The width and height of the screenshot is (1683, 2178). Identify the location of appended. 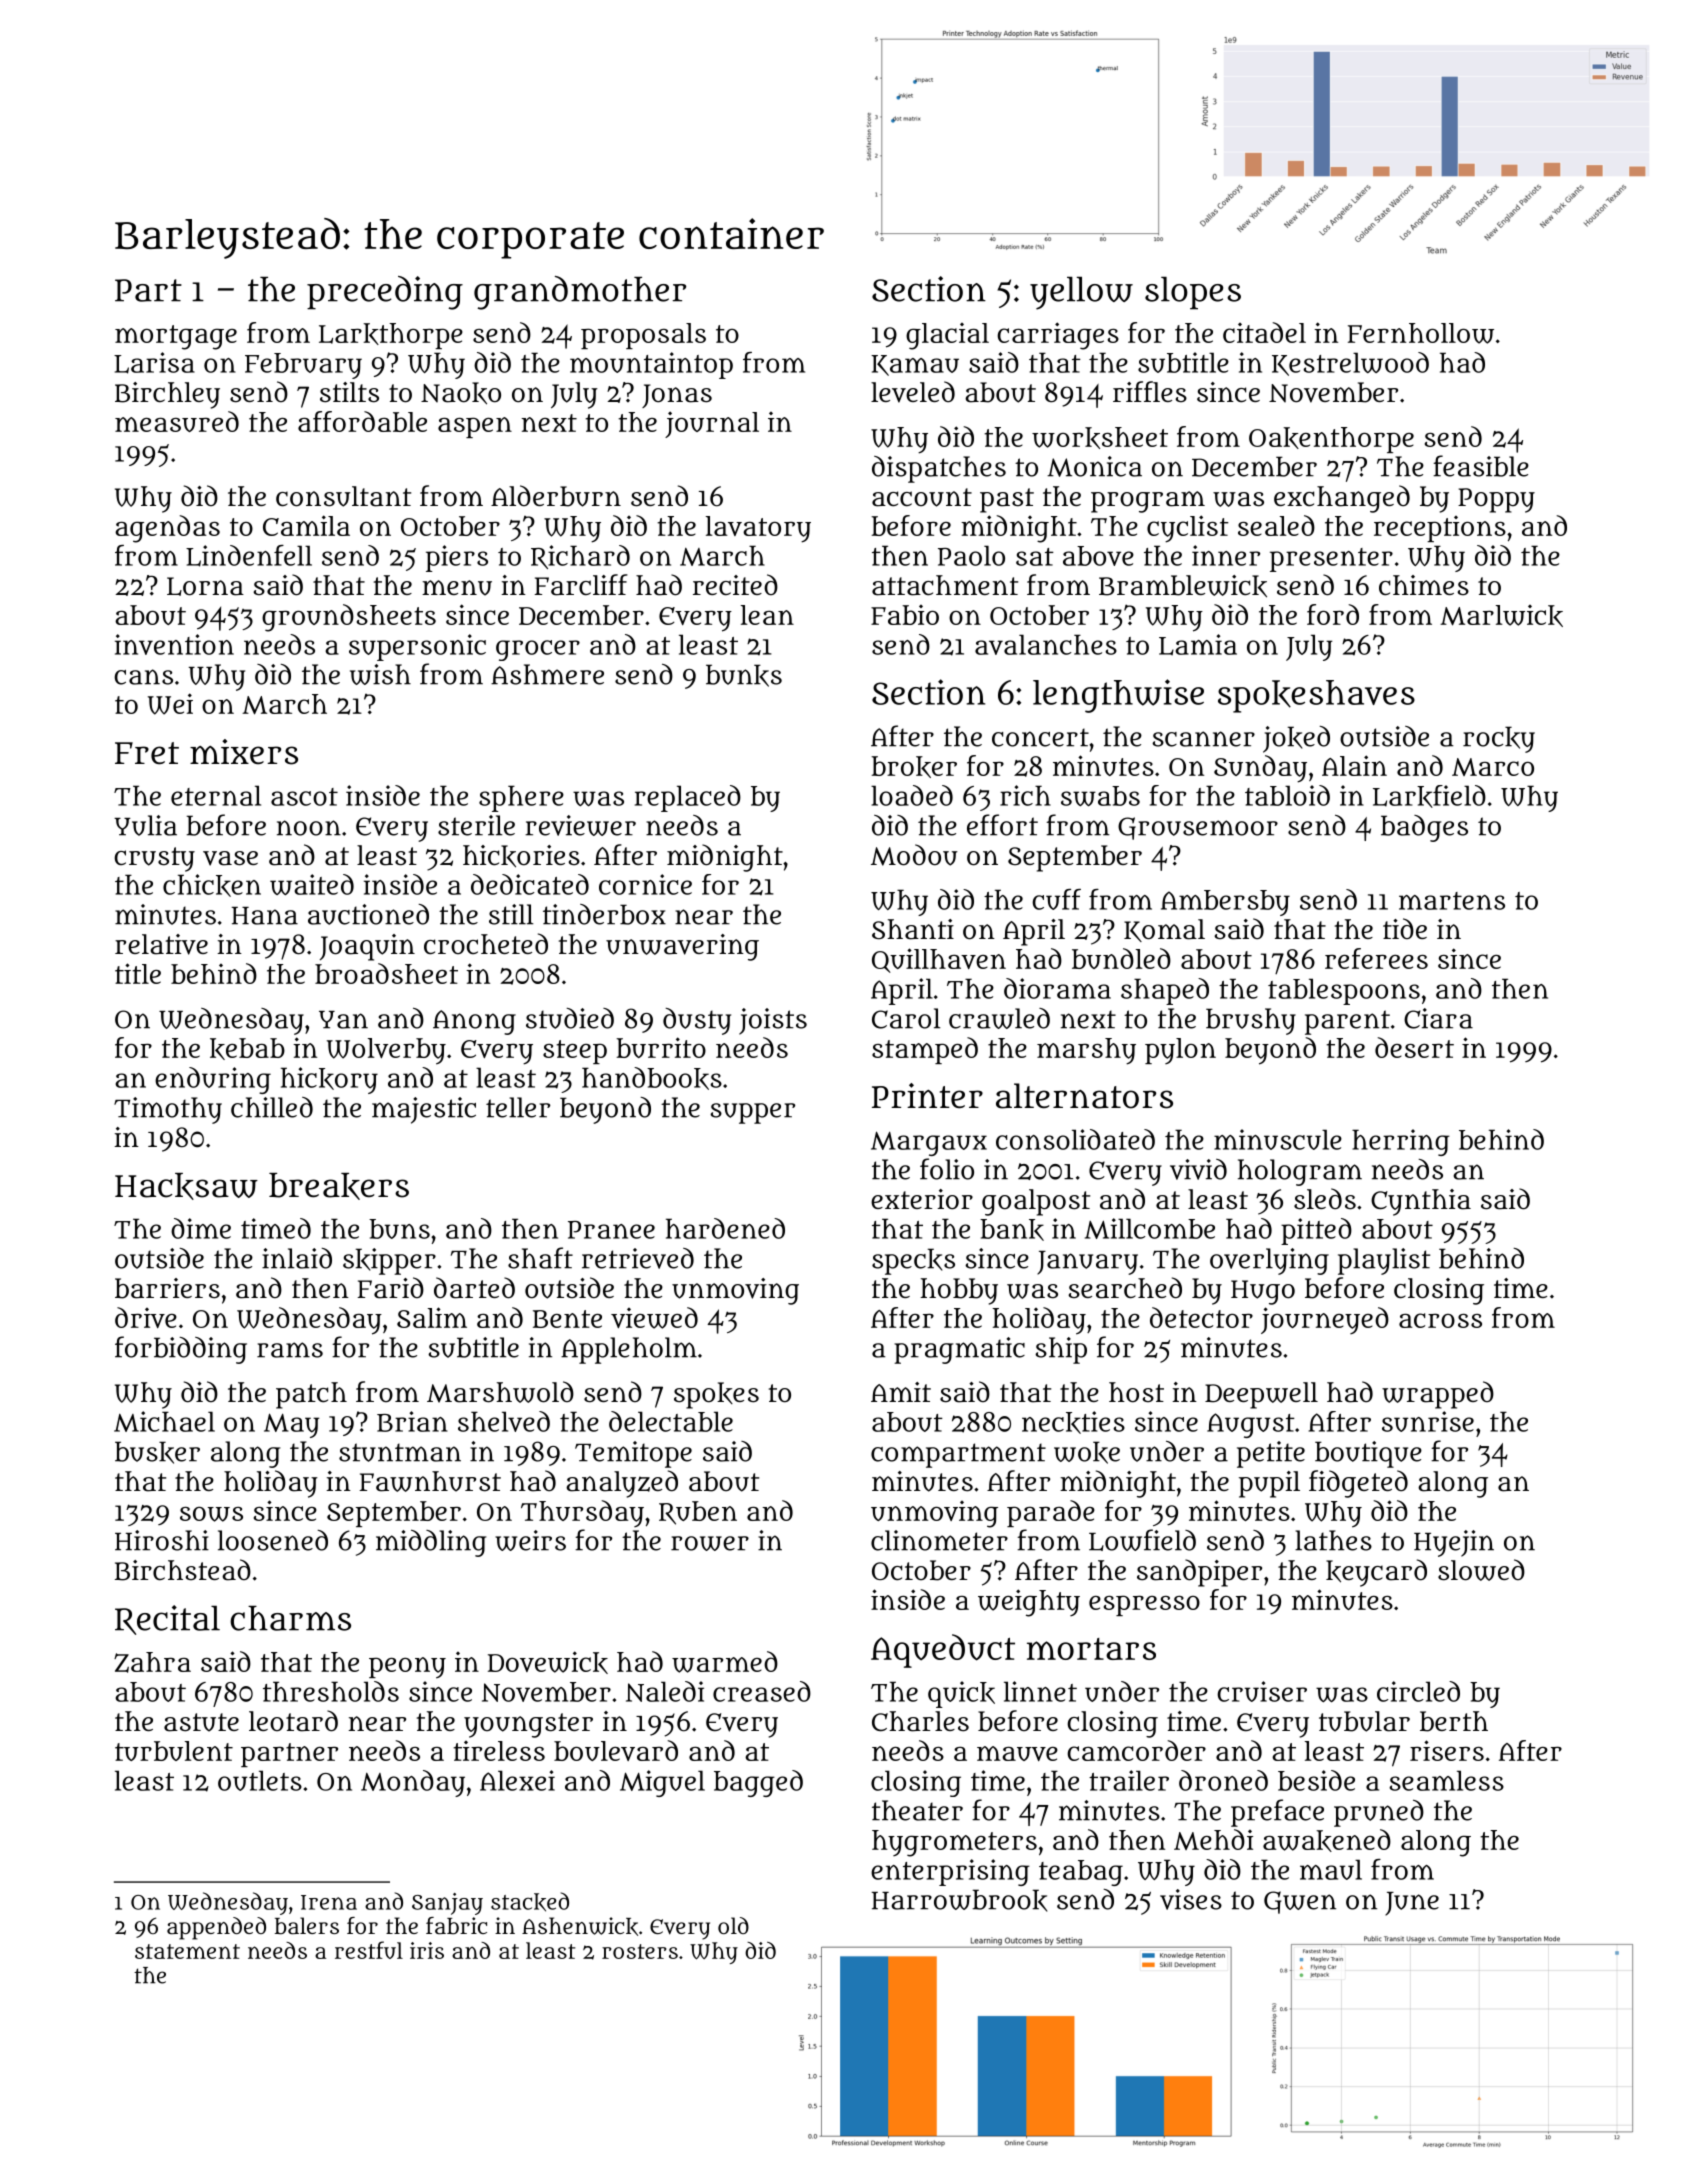
(216, 1928).
